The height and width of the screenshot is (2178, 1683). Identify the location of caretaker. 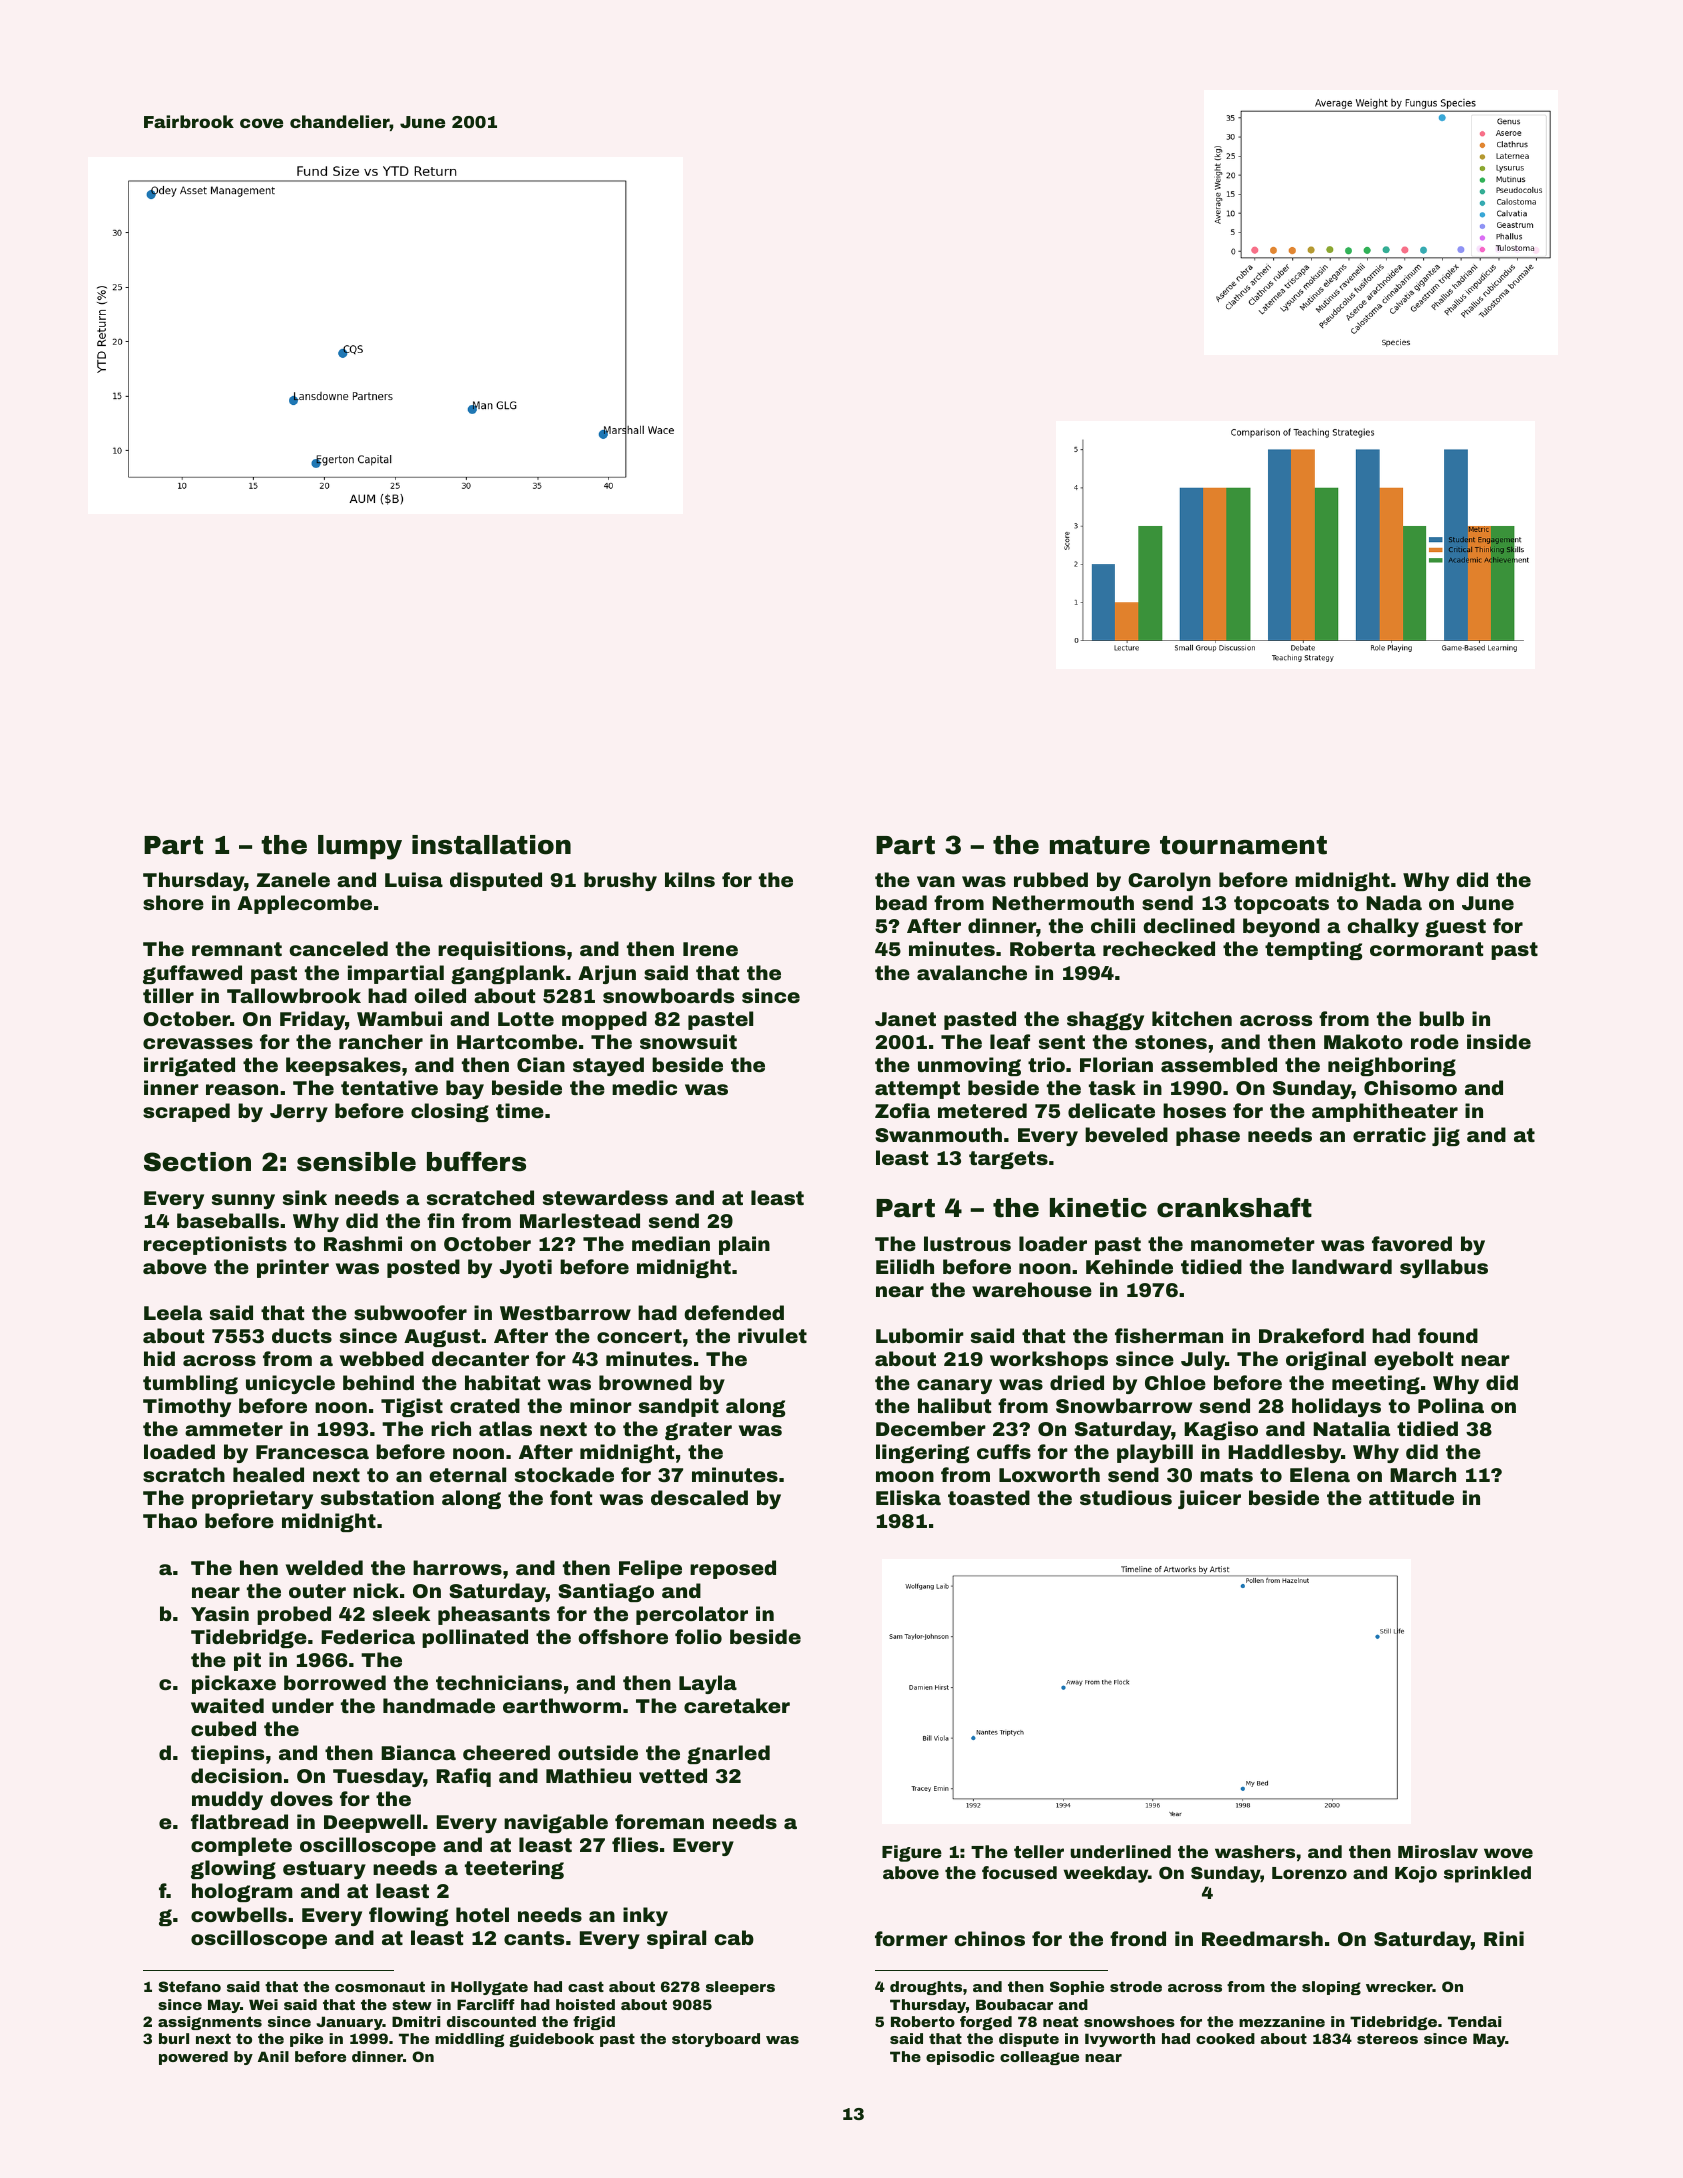
(737, 1705).
